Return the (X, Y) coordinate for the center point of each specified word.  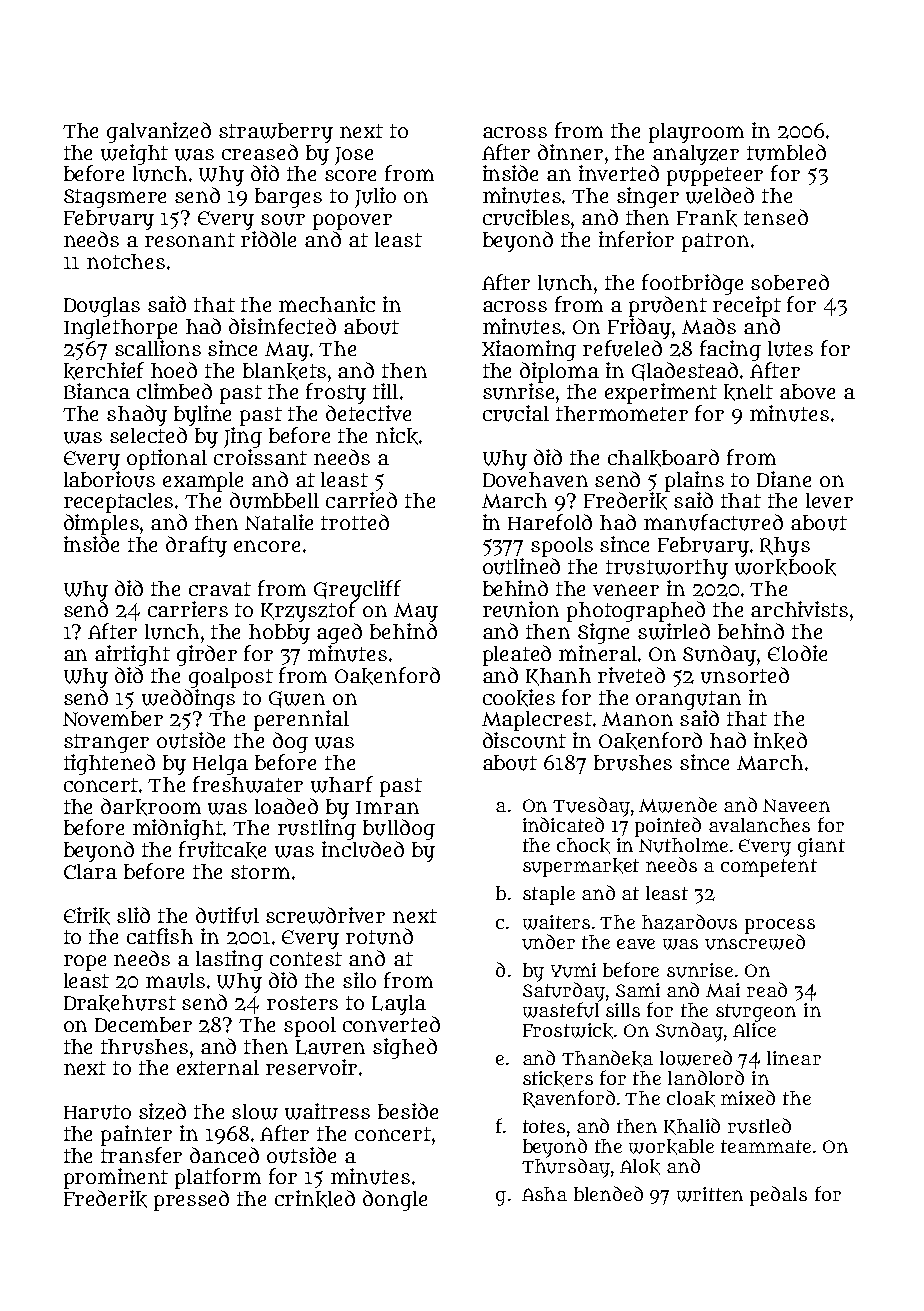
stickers (558, 1079)
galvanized (159, 132)
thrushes (144, 1047)
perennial (301, 720)
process (780, 926)
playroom (696, 133)
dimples (101, 524)
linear (794, 1058)
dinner (570, 152)
